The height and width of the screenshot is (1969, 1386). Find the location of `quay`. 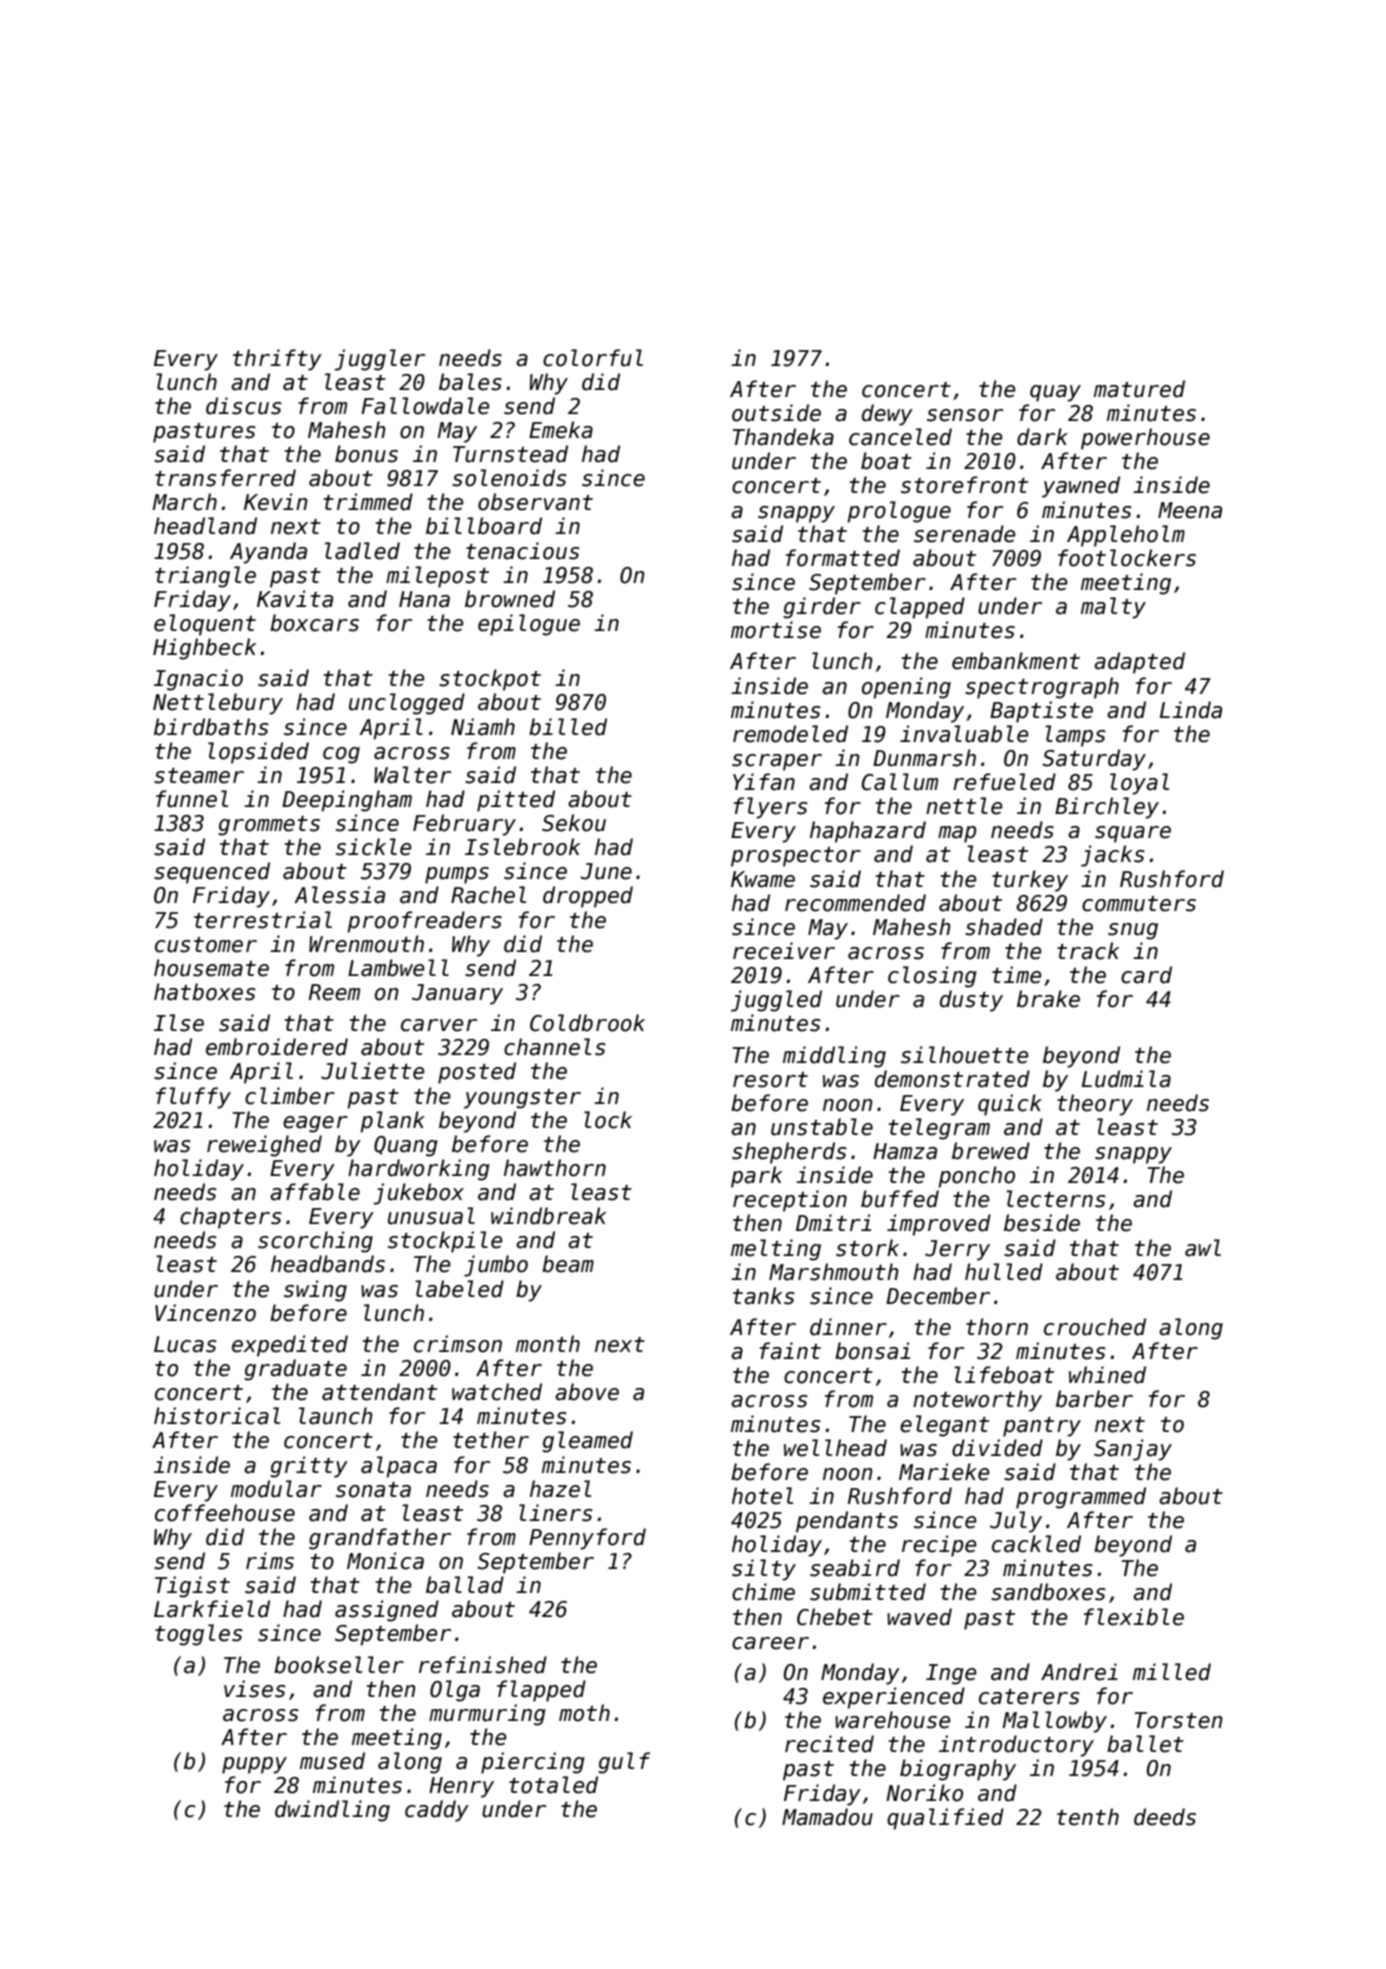

quay is located at coordinates (1055, 393).
